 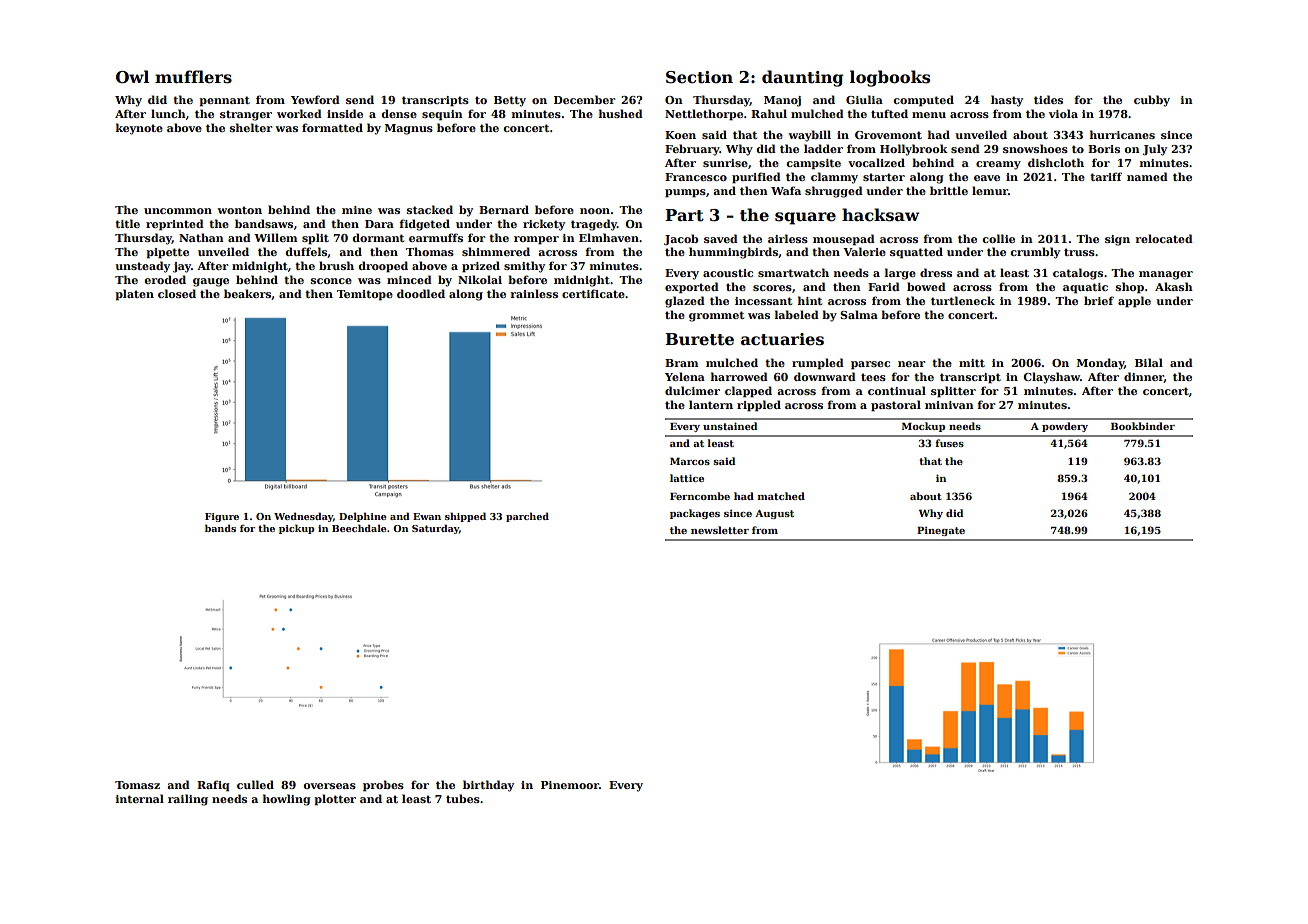 What do you see at coordinates (193, 77) in the image?
I see `mufflers` at bounding box center [193, 77].
